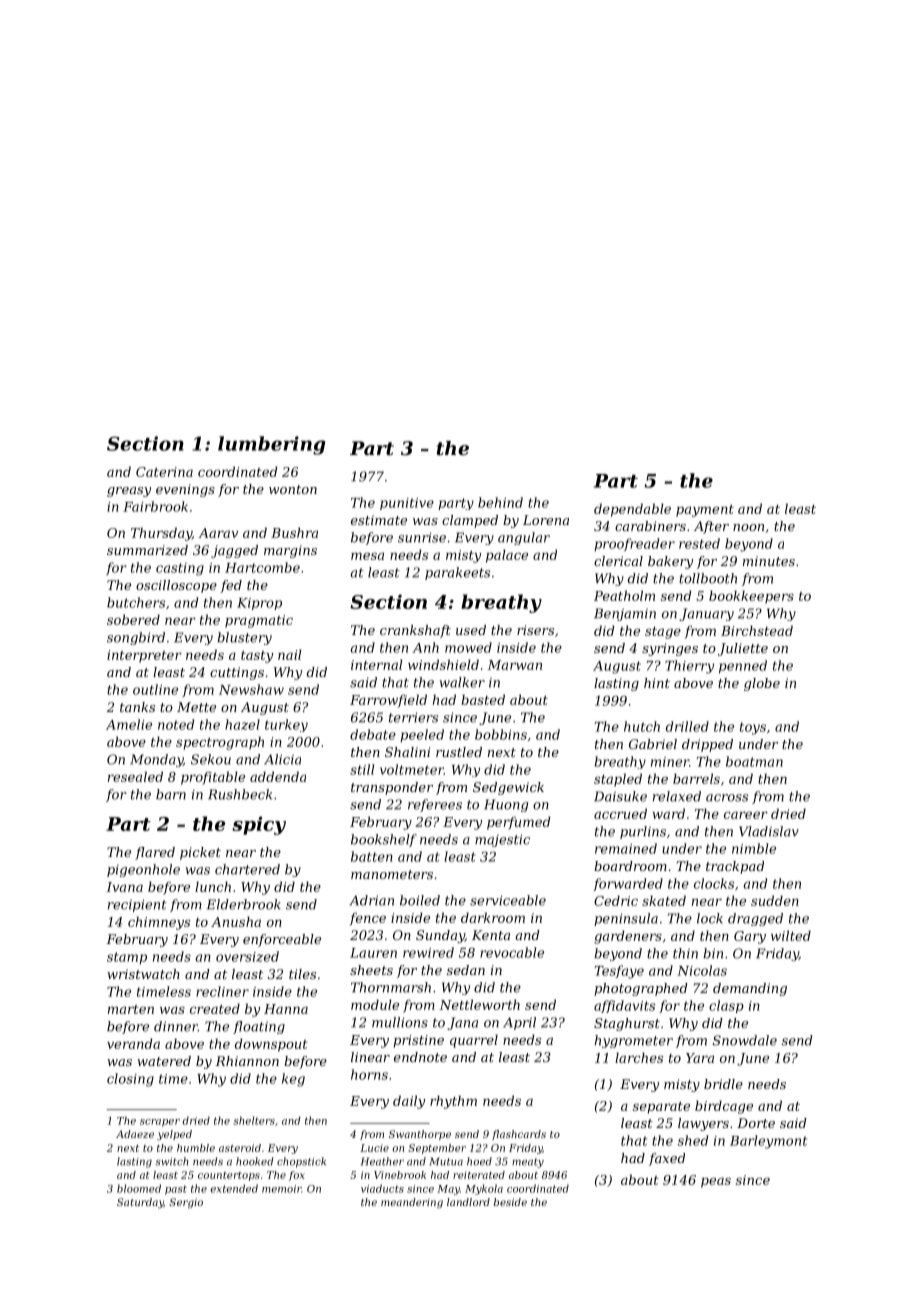 The image size is (924, 1308). I want to click on stapled, so click(618, 780).
